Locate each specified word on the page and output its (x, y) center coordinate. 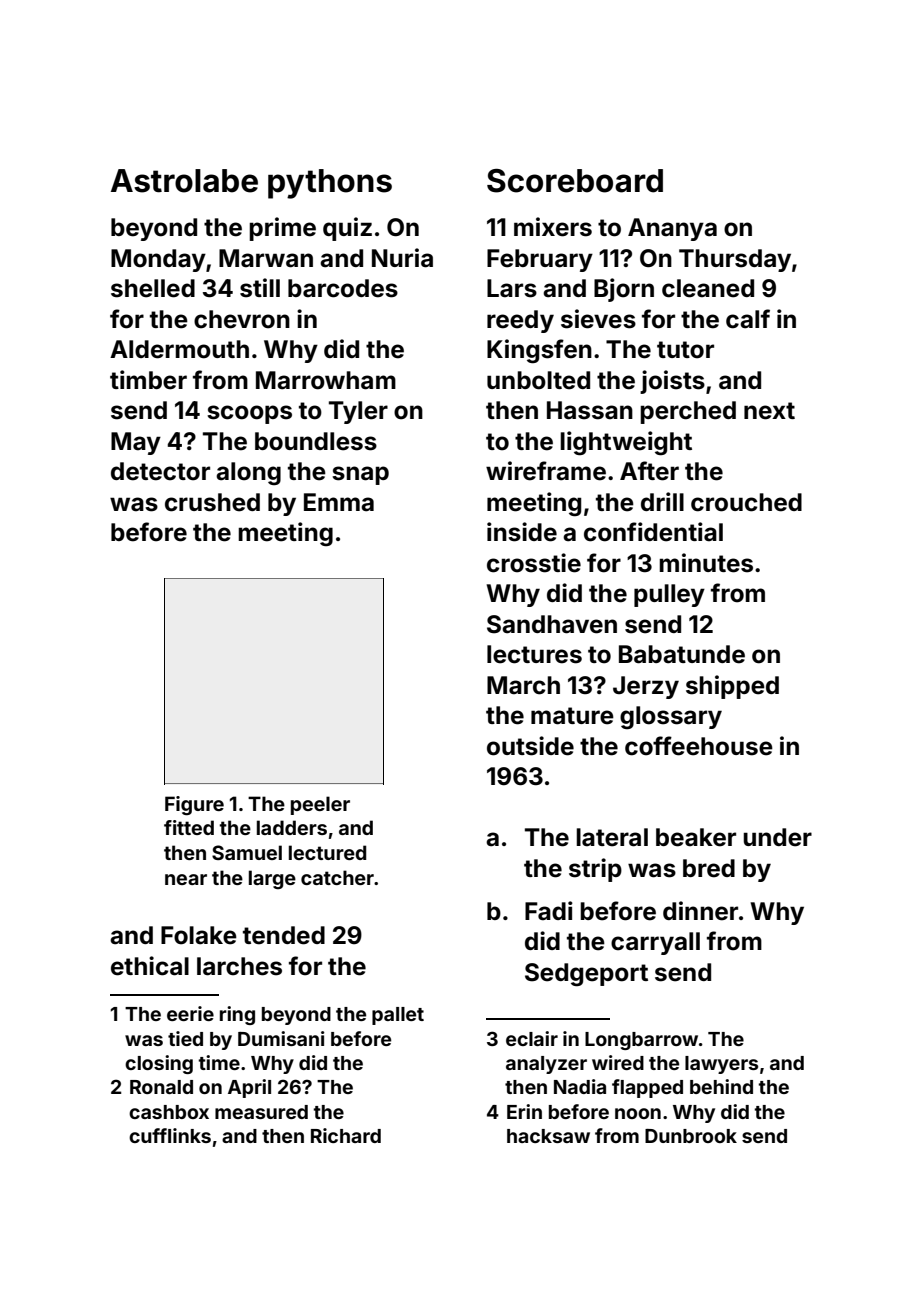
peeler (320, 805)
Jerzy (646, 687)
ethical (150, 966)
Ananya (672, 229)
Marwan (266, 258)
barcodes (343, 288)
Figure (194, 806)
